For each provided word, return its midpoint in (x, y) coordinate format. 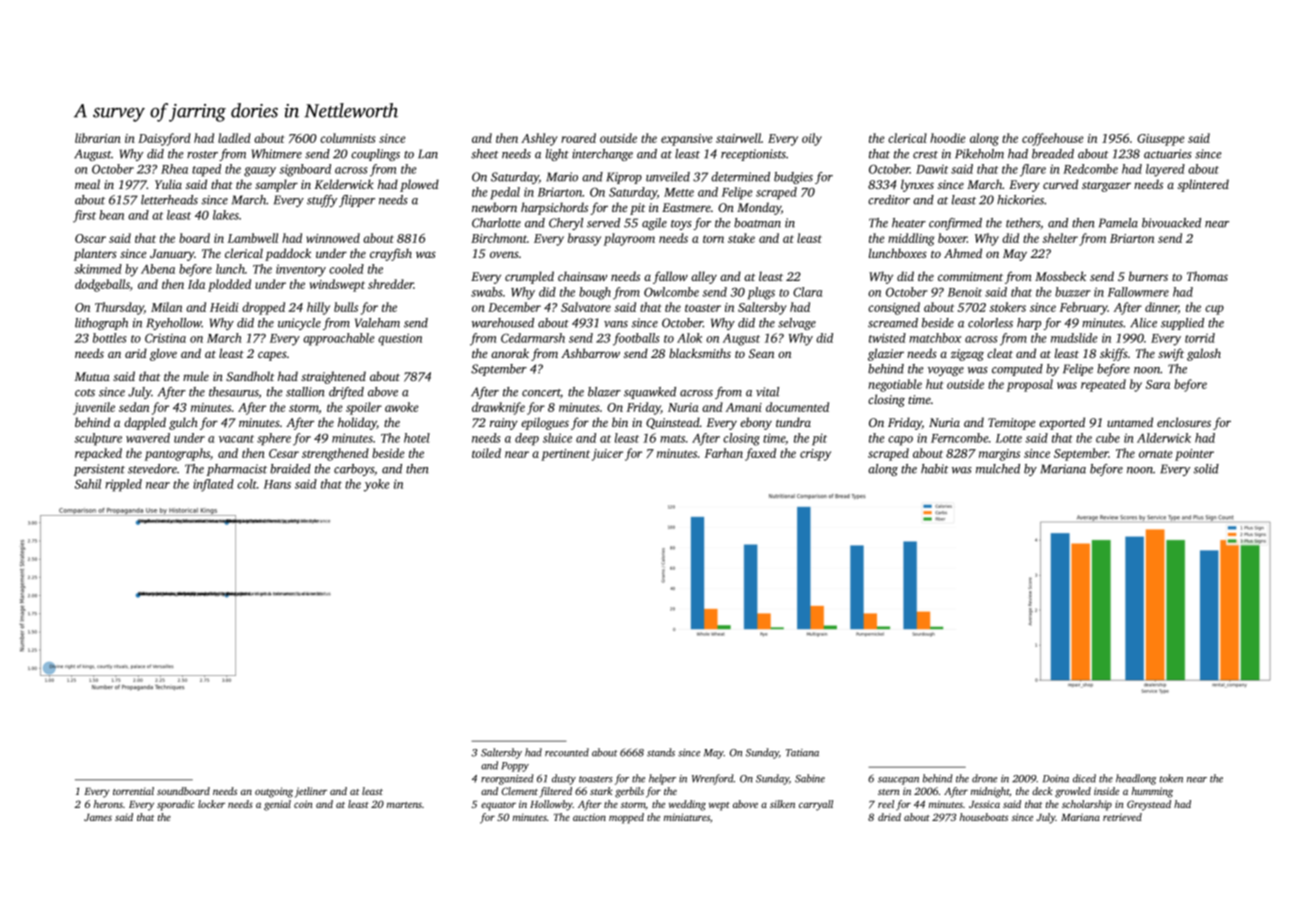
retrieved (1122, 817)
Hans (277, 484)
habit (935, 469)
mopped (626, 818)
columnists (348, 138)
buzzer (1073, 292)
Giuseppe (1161, 140)
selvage (797, 324)
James (98, 817)
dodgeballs (102, 285)
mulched (998, 469)
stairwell (738, 138)
